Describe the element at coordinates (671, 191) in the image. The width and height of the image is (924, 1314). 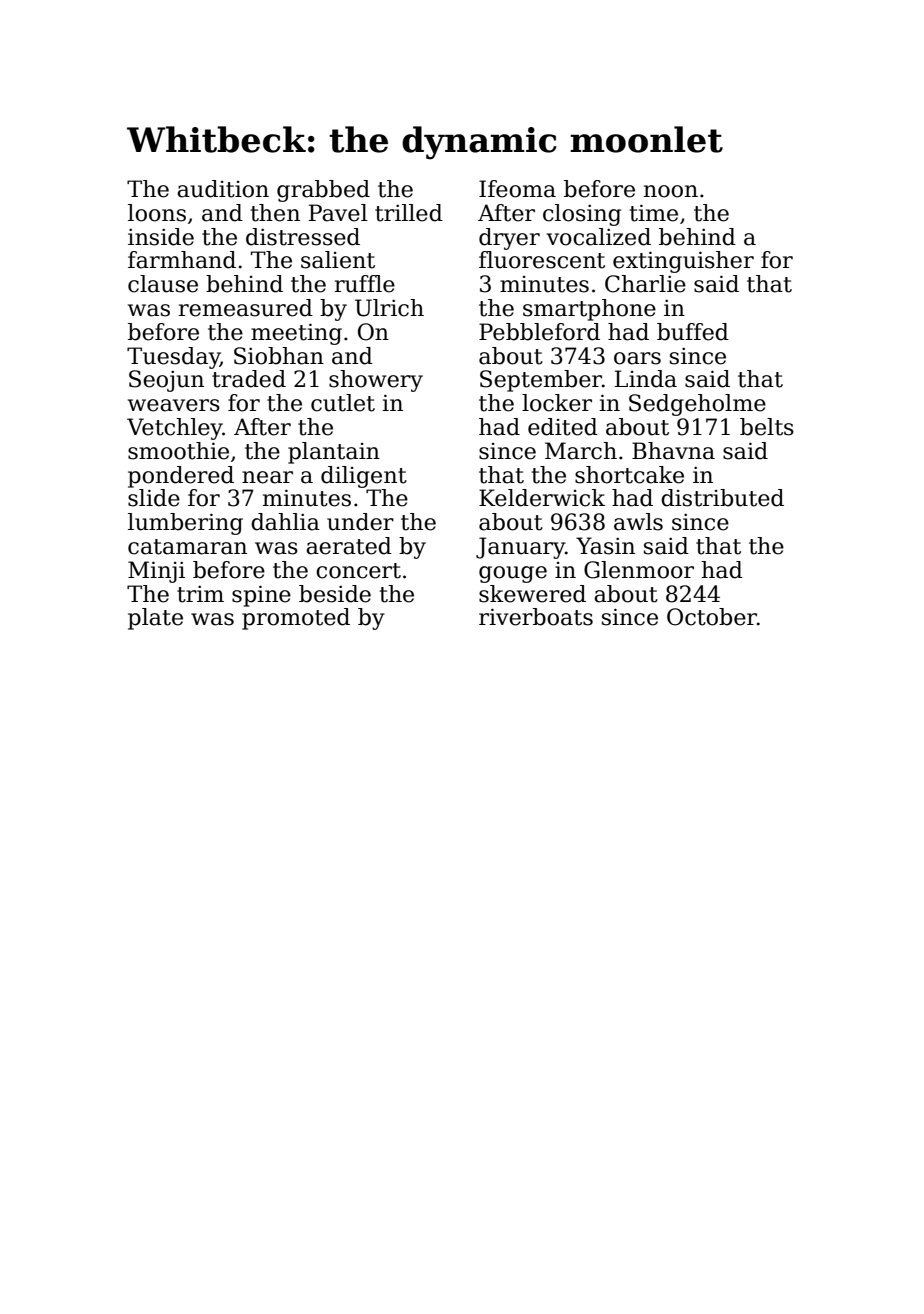
I see `noon` at that location.
